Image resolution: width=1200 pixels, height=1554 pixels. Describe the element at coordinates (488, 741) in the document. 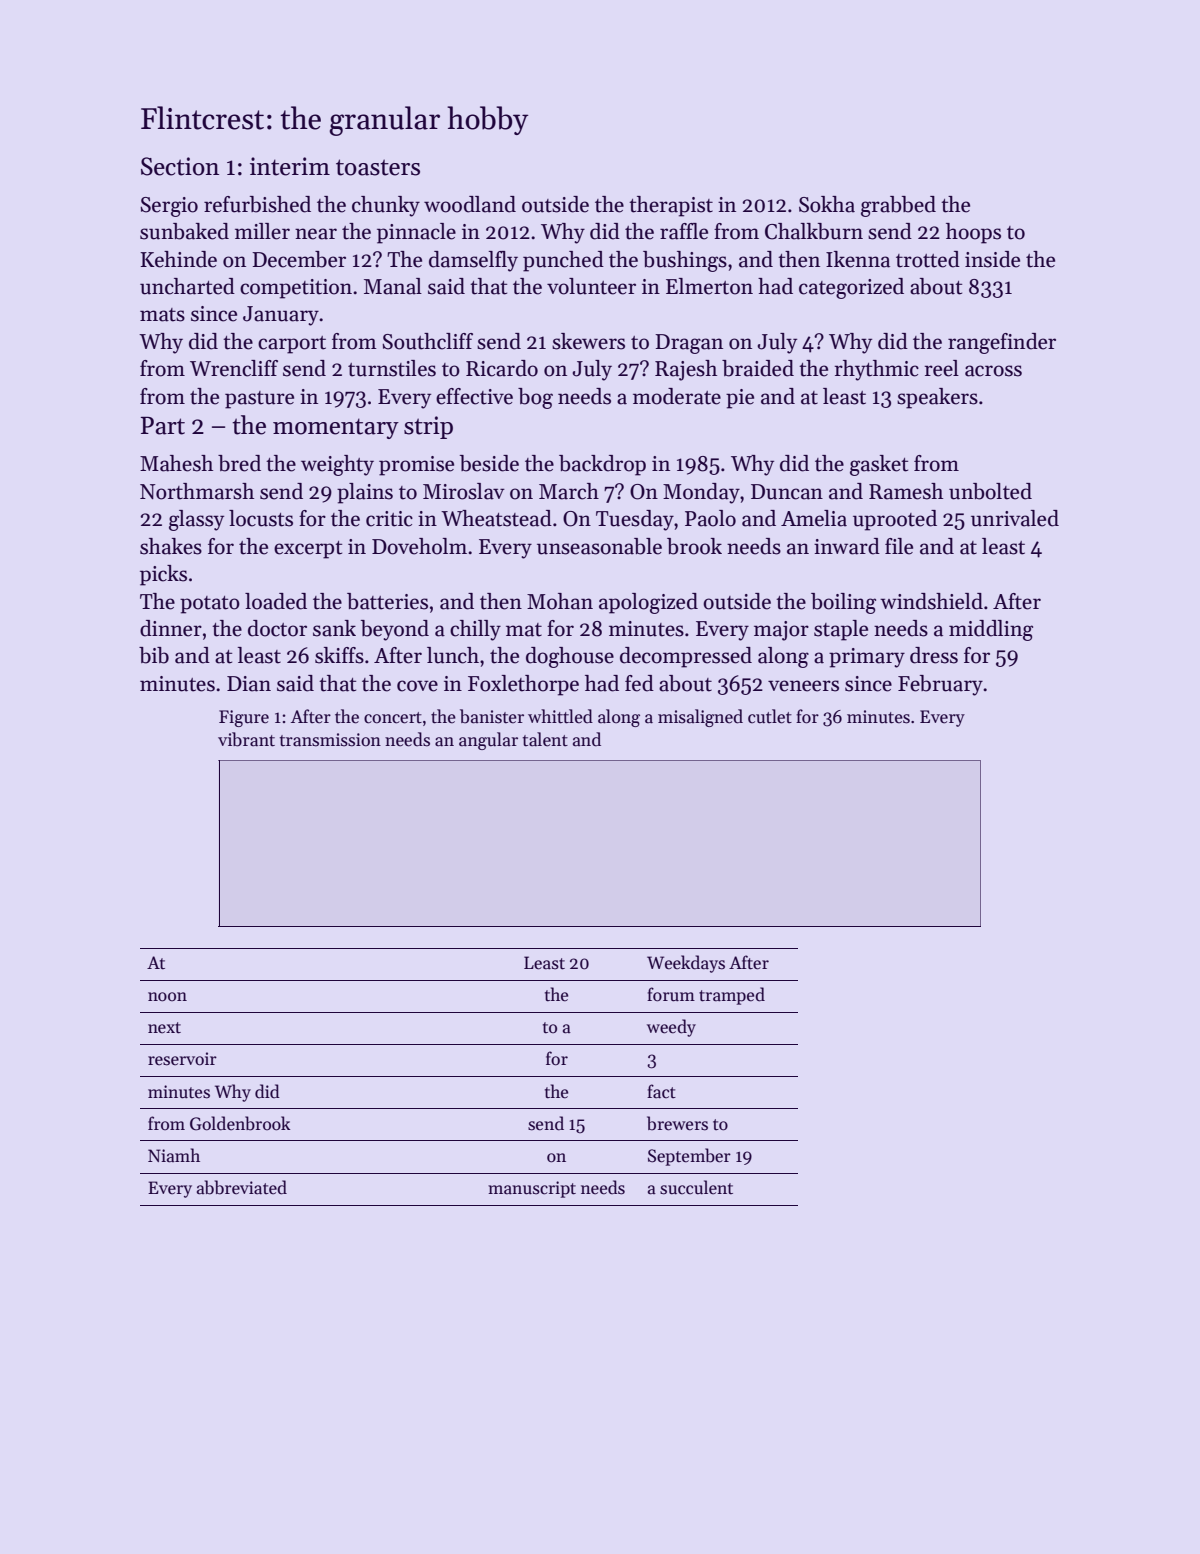

I see `angular` at that location.
